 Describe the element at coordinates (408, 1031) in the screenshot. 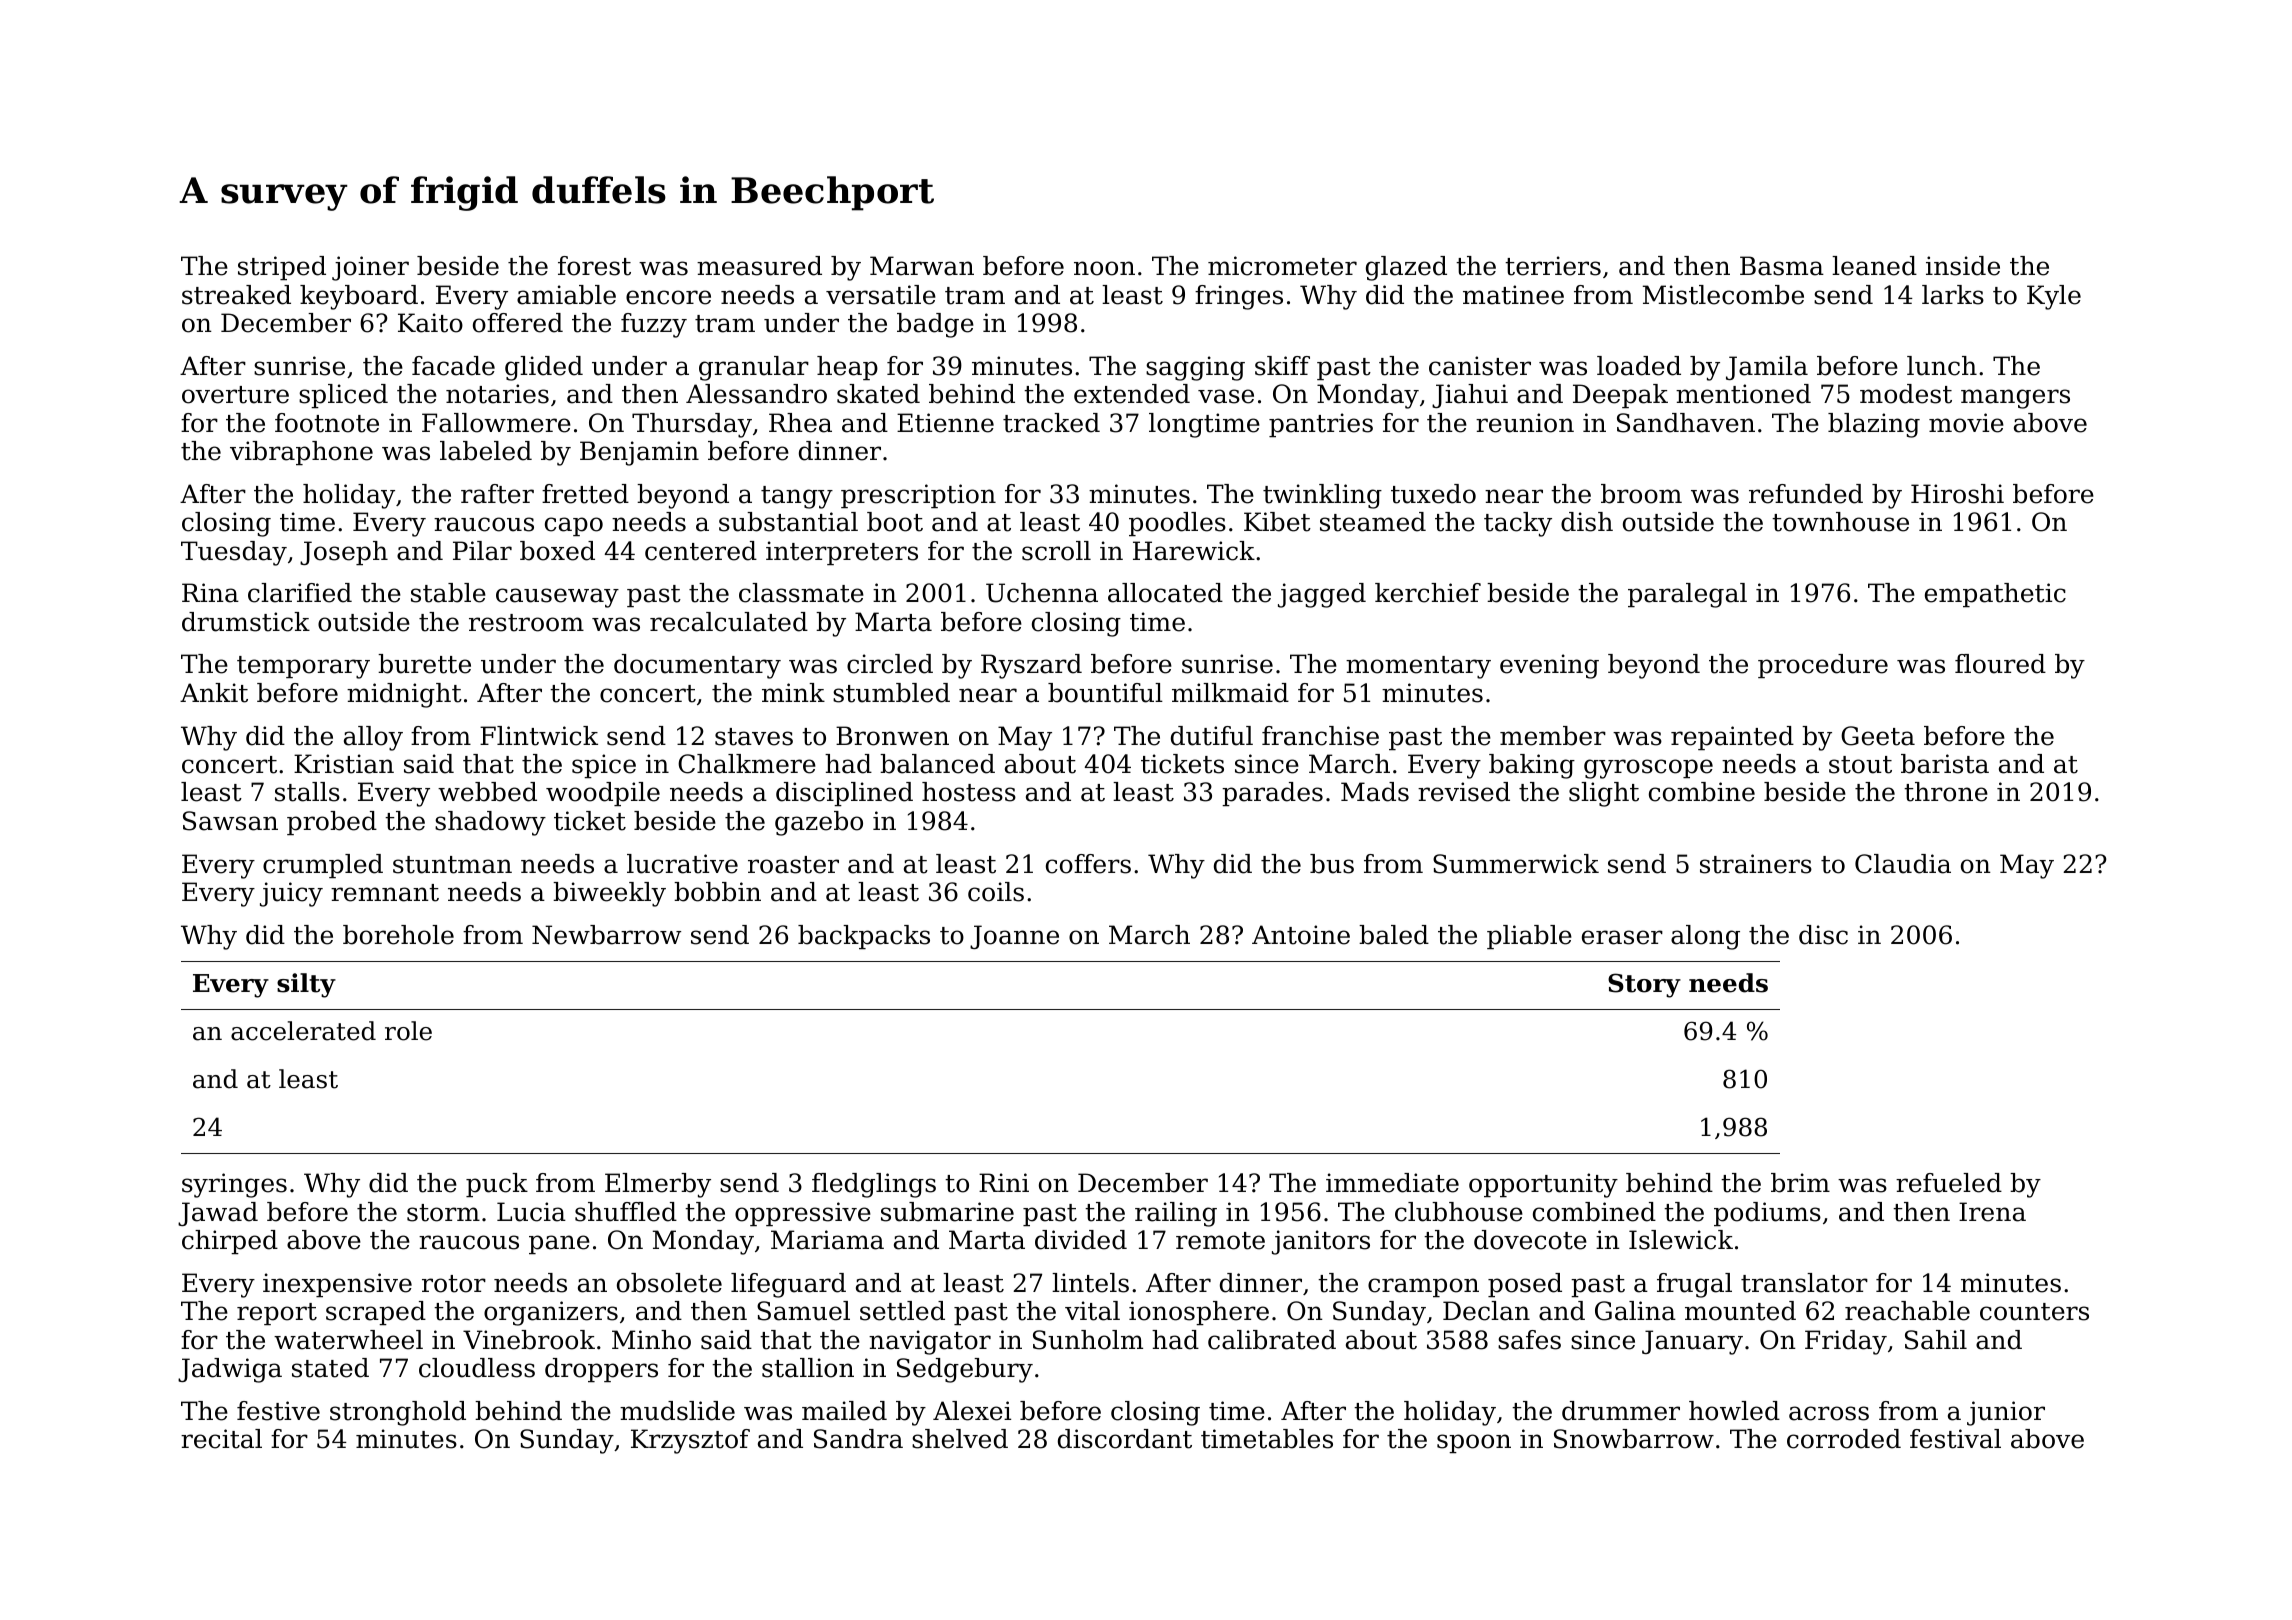

I see `role` at that location.
